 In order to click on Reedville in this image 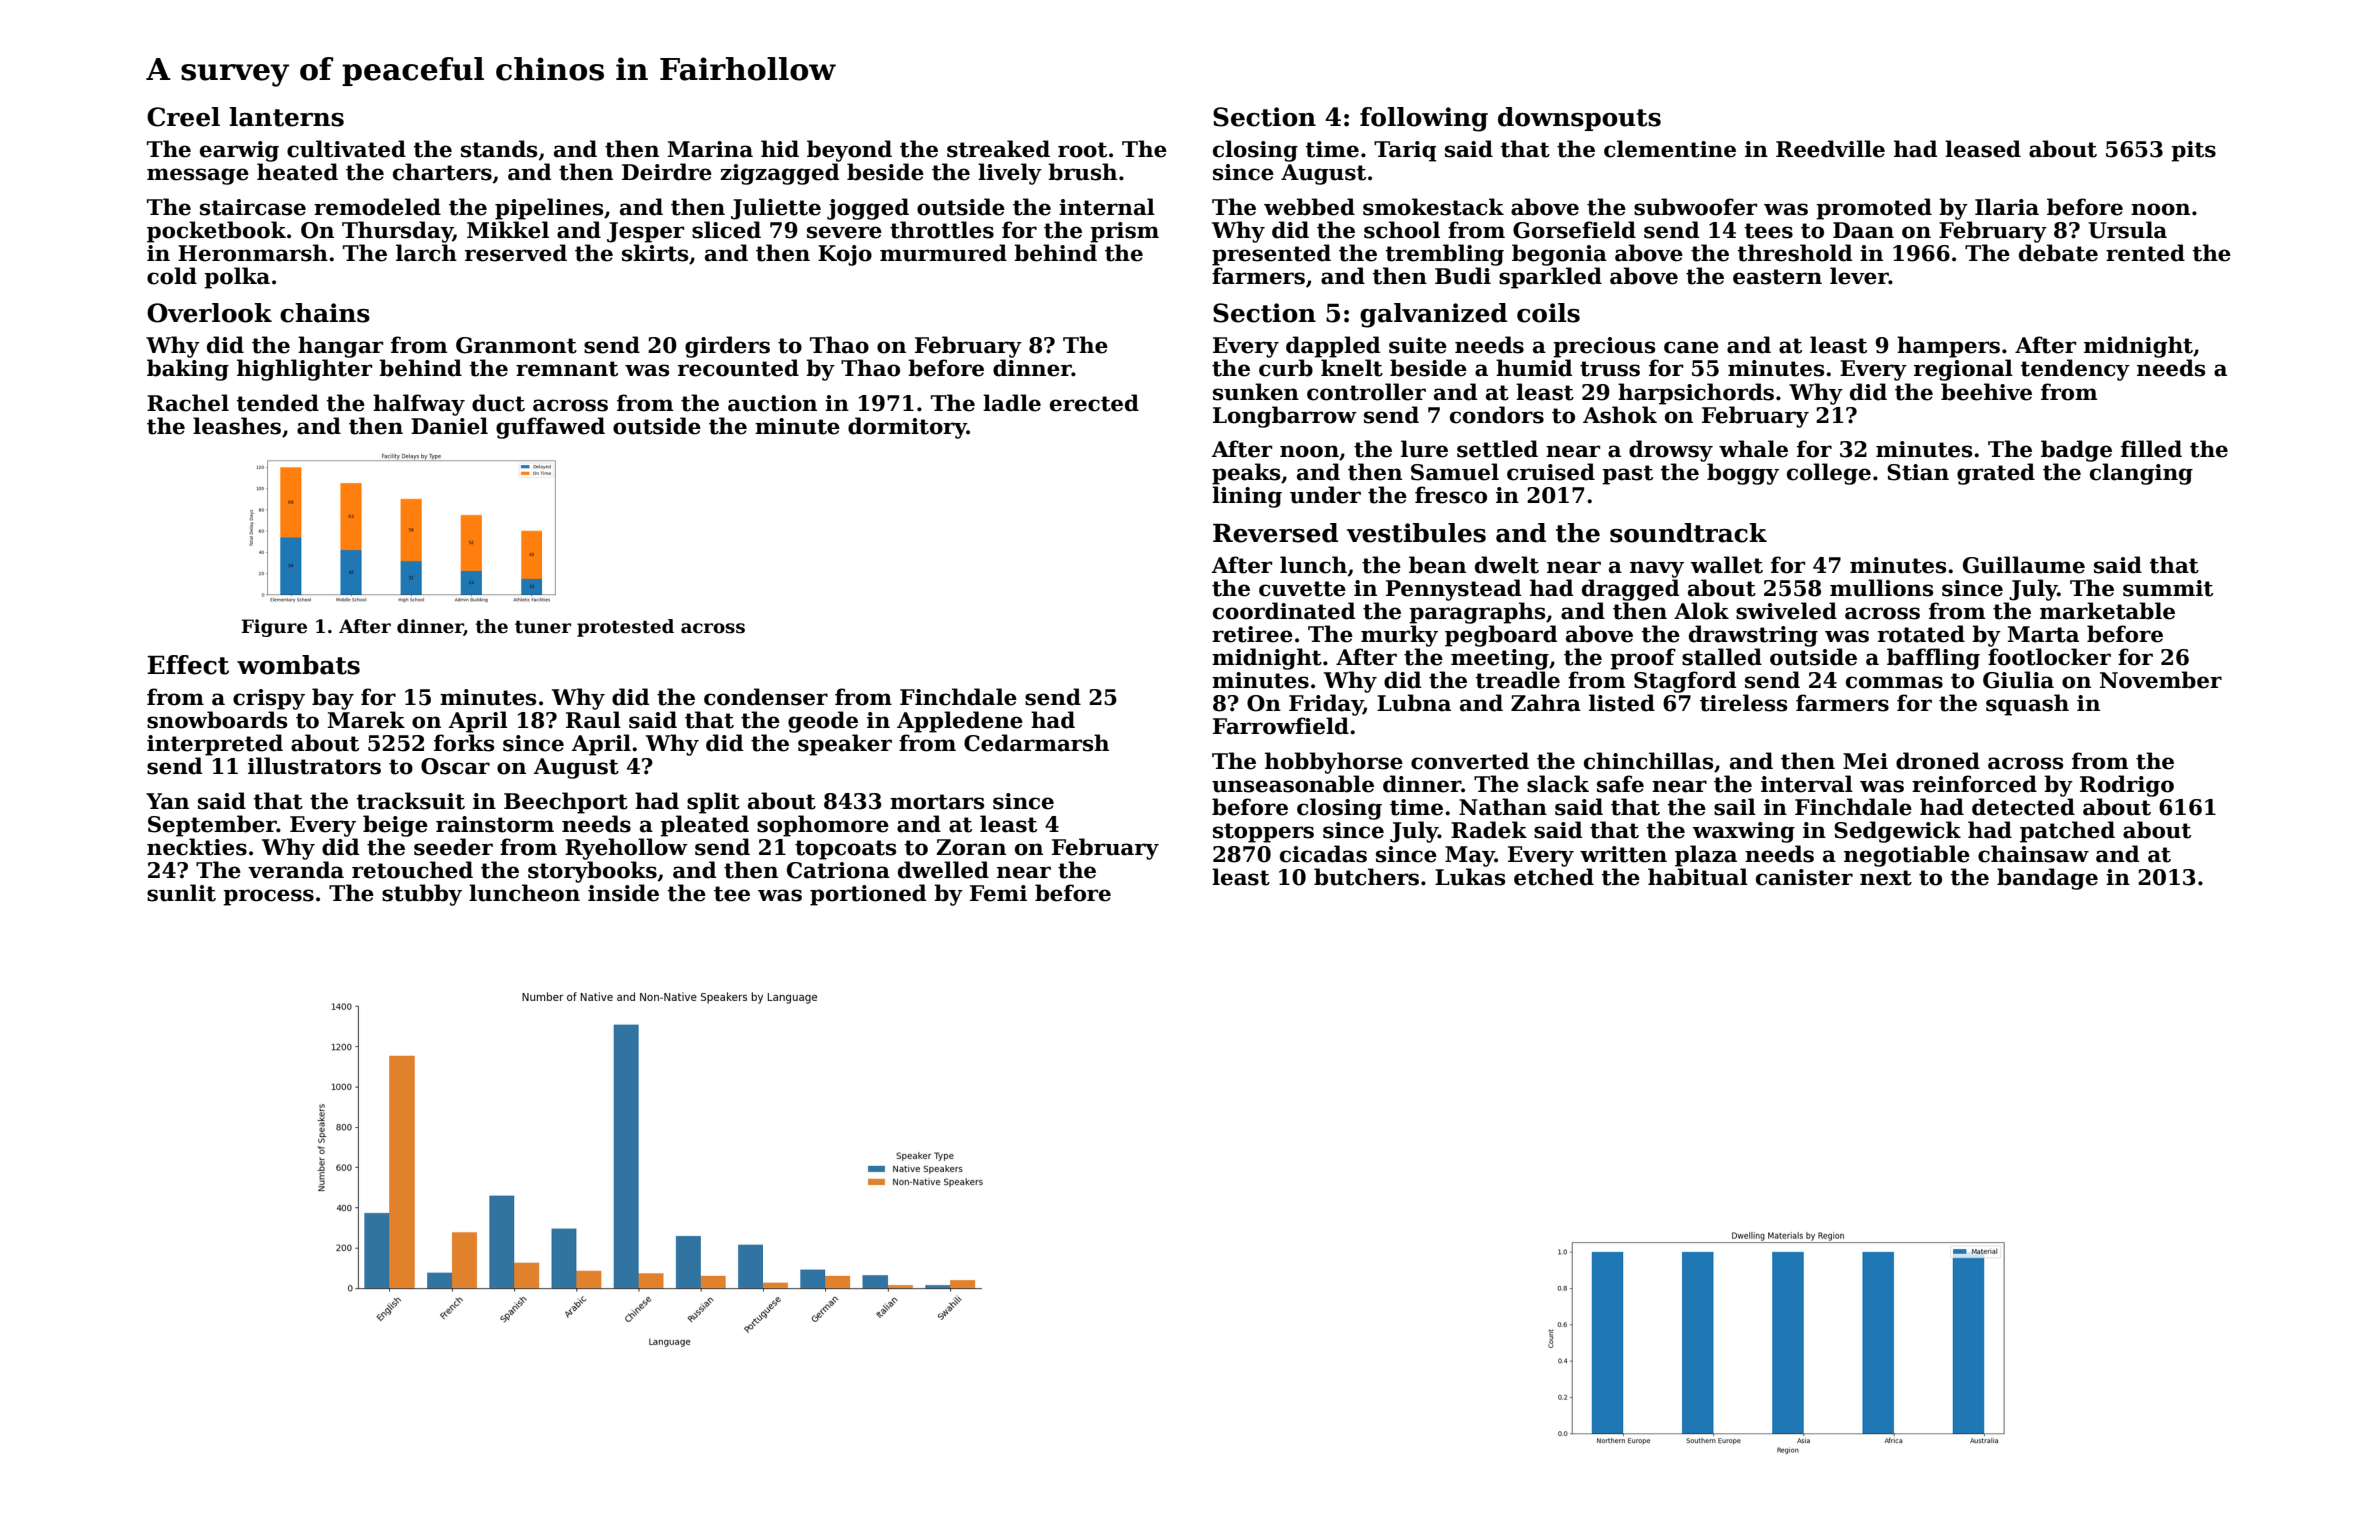, I will do `click(1830, 149)`.
